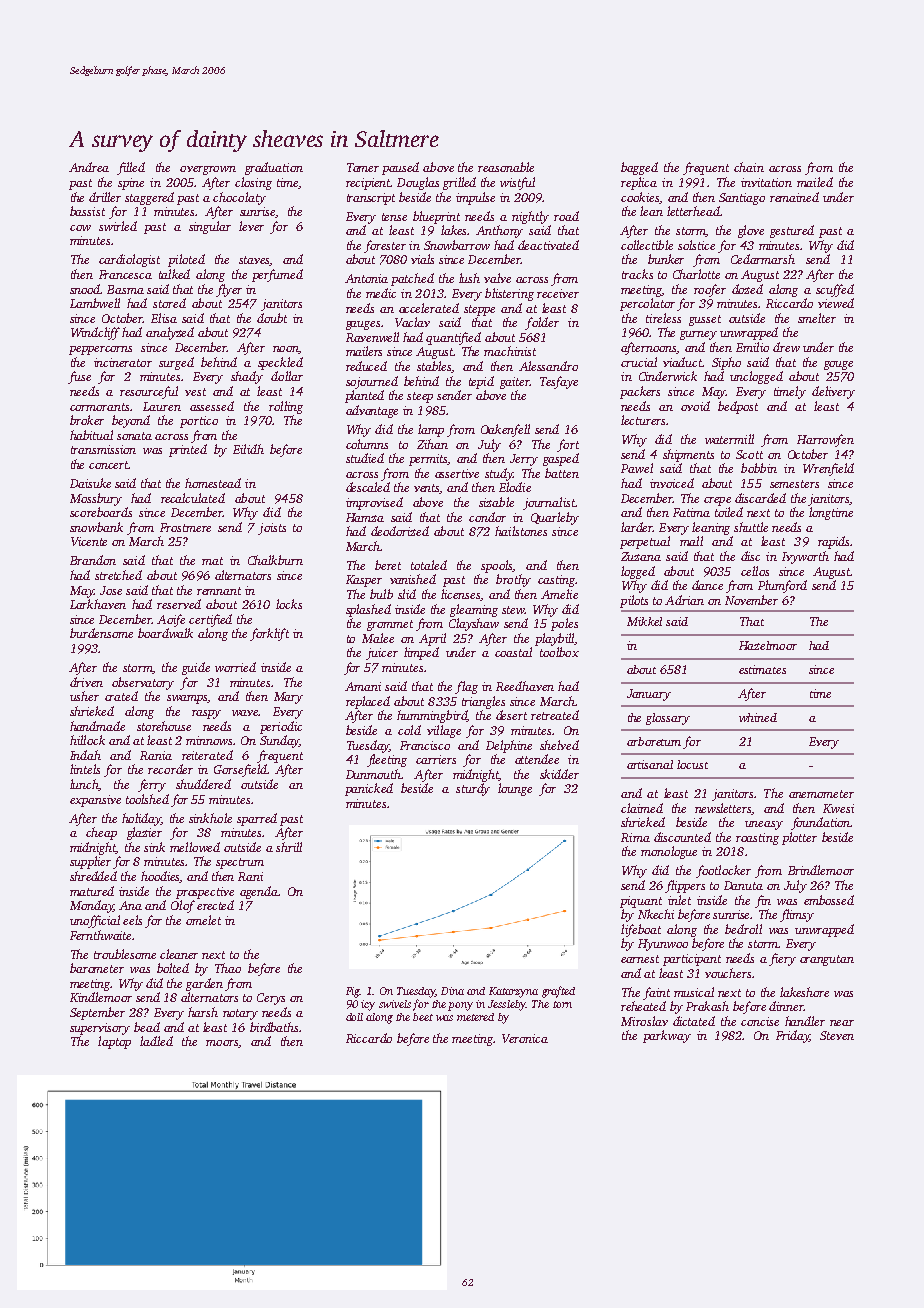 This screenshot has height=1308, width=924. Describe the element at coordinates (240, 1014) in the screenshot. I see `notary` at that location.
